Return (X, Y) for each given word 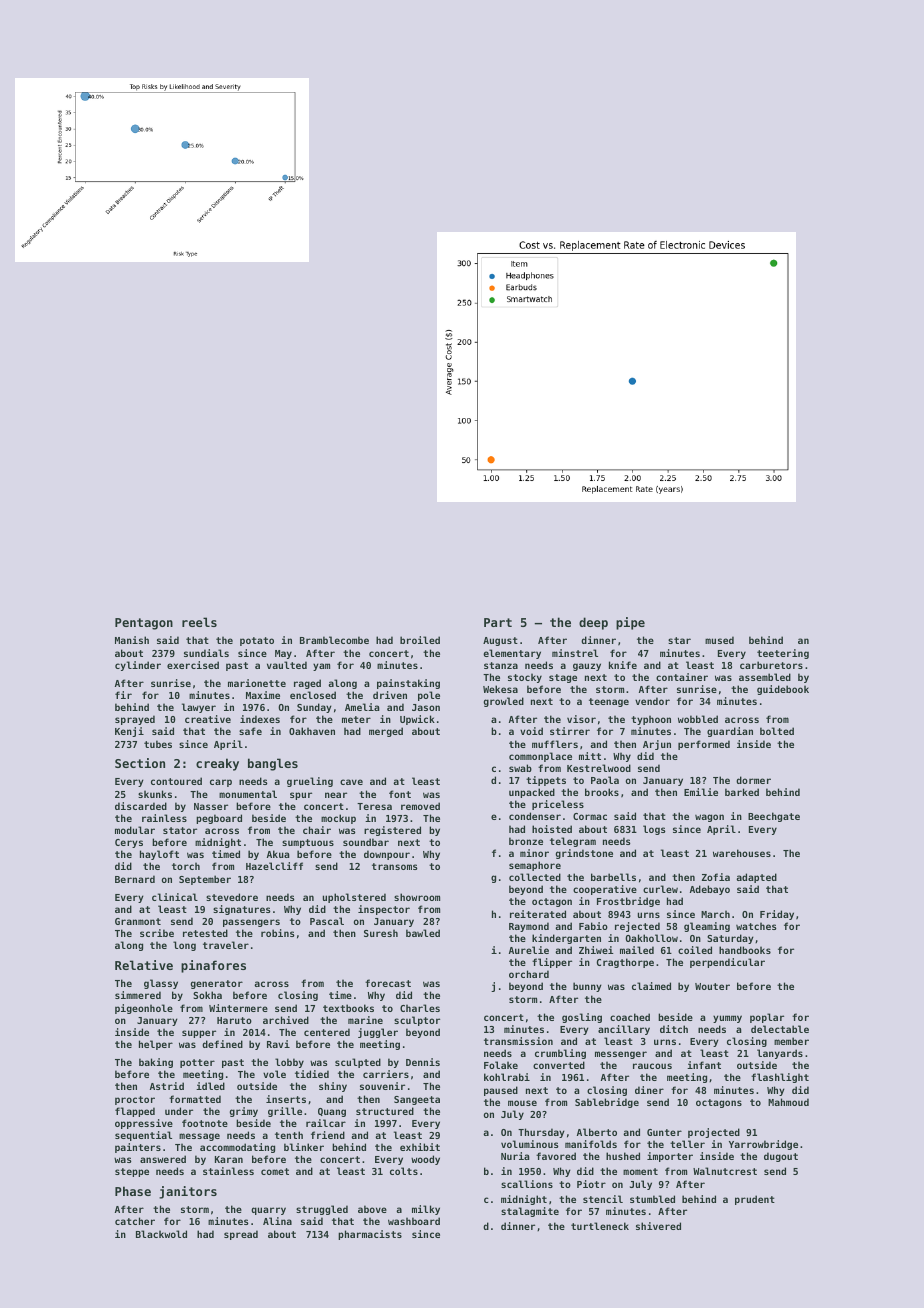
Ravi (278, 1044)
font (400, 794)
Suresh (381, 933)
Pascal (327, 921)
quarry (268, 1211)
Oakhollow (651, 938)
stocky (525, 678)
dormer (753, 780)
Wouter (712, 986)
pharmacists (370, 1235)
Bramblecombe (334, 640)
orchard (529, 974)
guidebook (783, 690)
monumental (248, 794)
